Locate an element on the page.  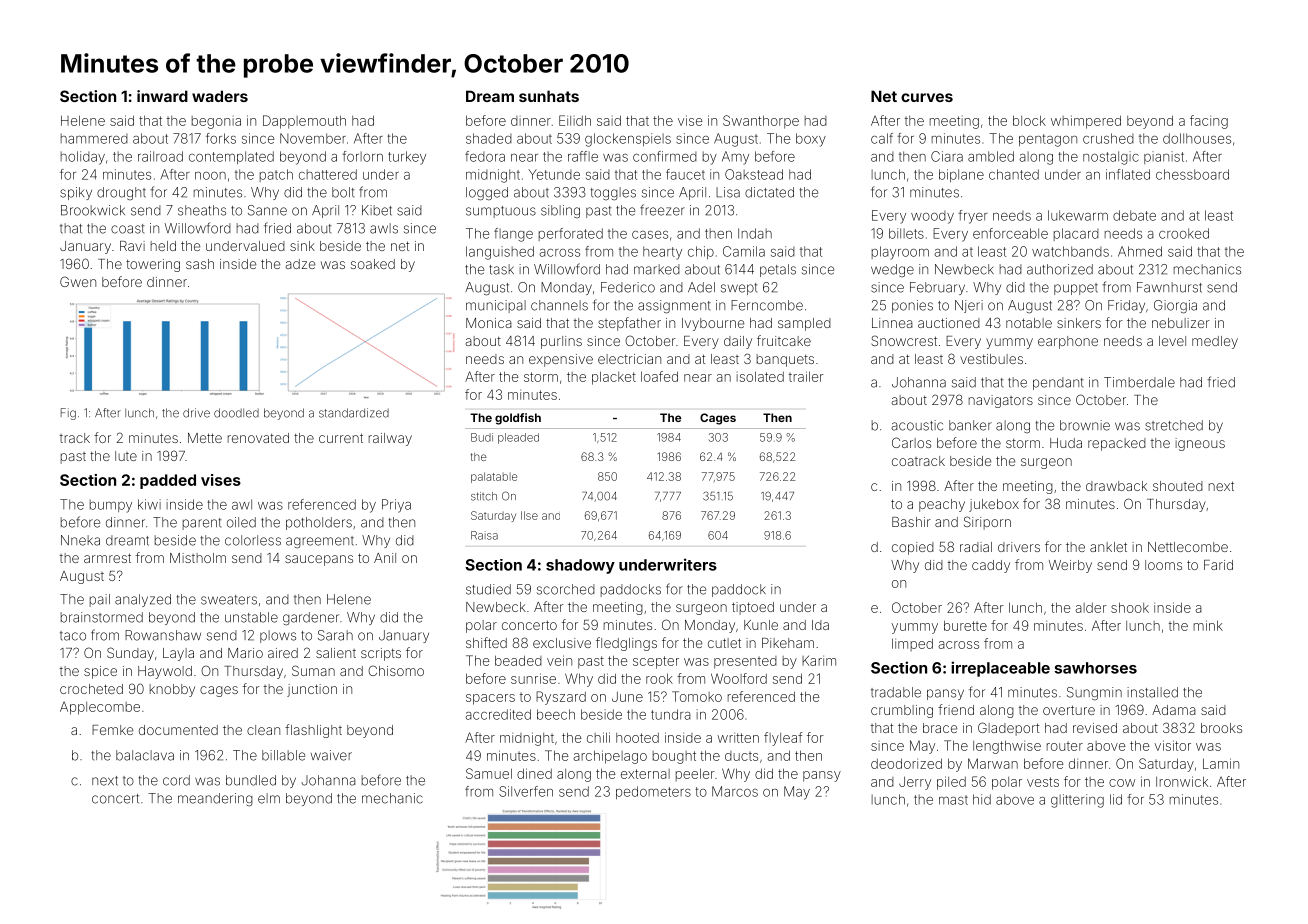
crocheted is located at coordinates (91, 689).
